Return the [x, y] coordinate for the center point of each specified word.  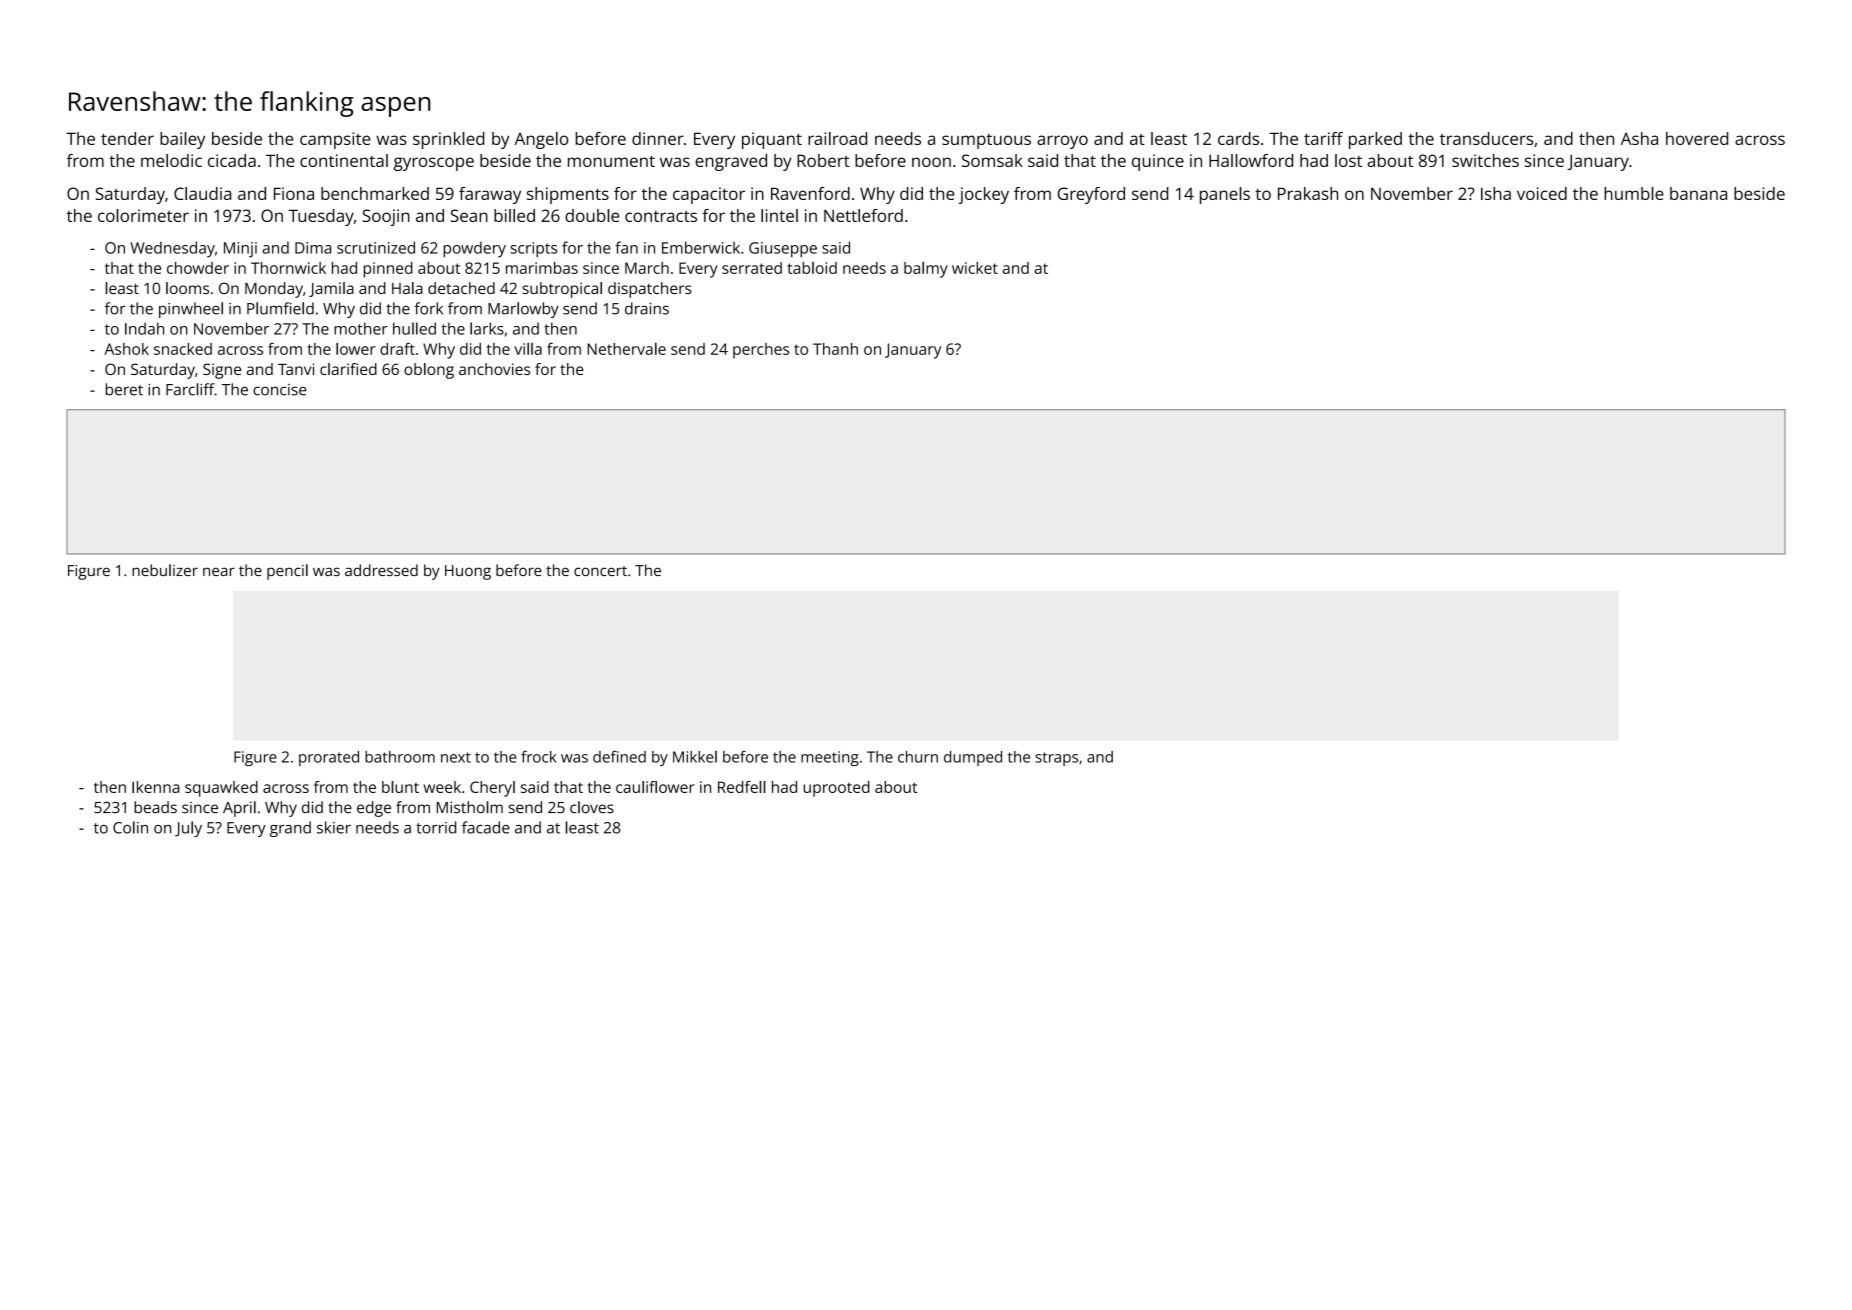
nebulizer [165, 570]
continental [344, 160]
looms [187, 288]
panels [1225, 195]
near [219, 571]
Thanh [835, 349]
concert [600, 571]
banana [1698, 193]
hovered [1697, 138]
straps [1056, 759]
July [188, 829]
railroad [837, 138]
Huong [468, 572]
